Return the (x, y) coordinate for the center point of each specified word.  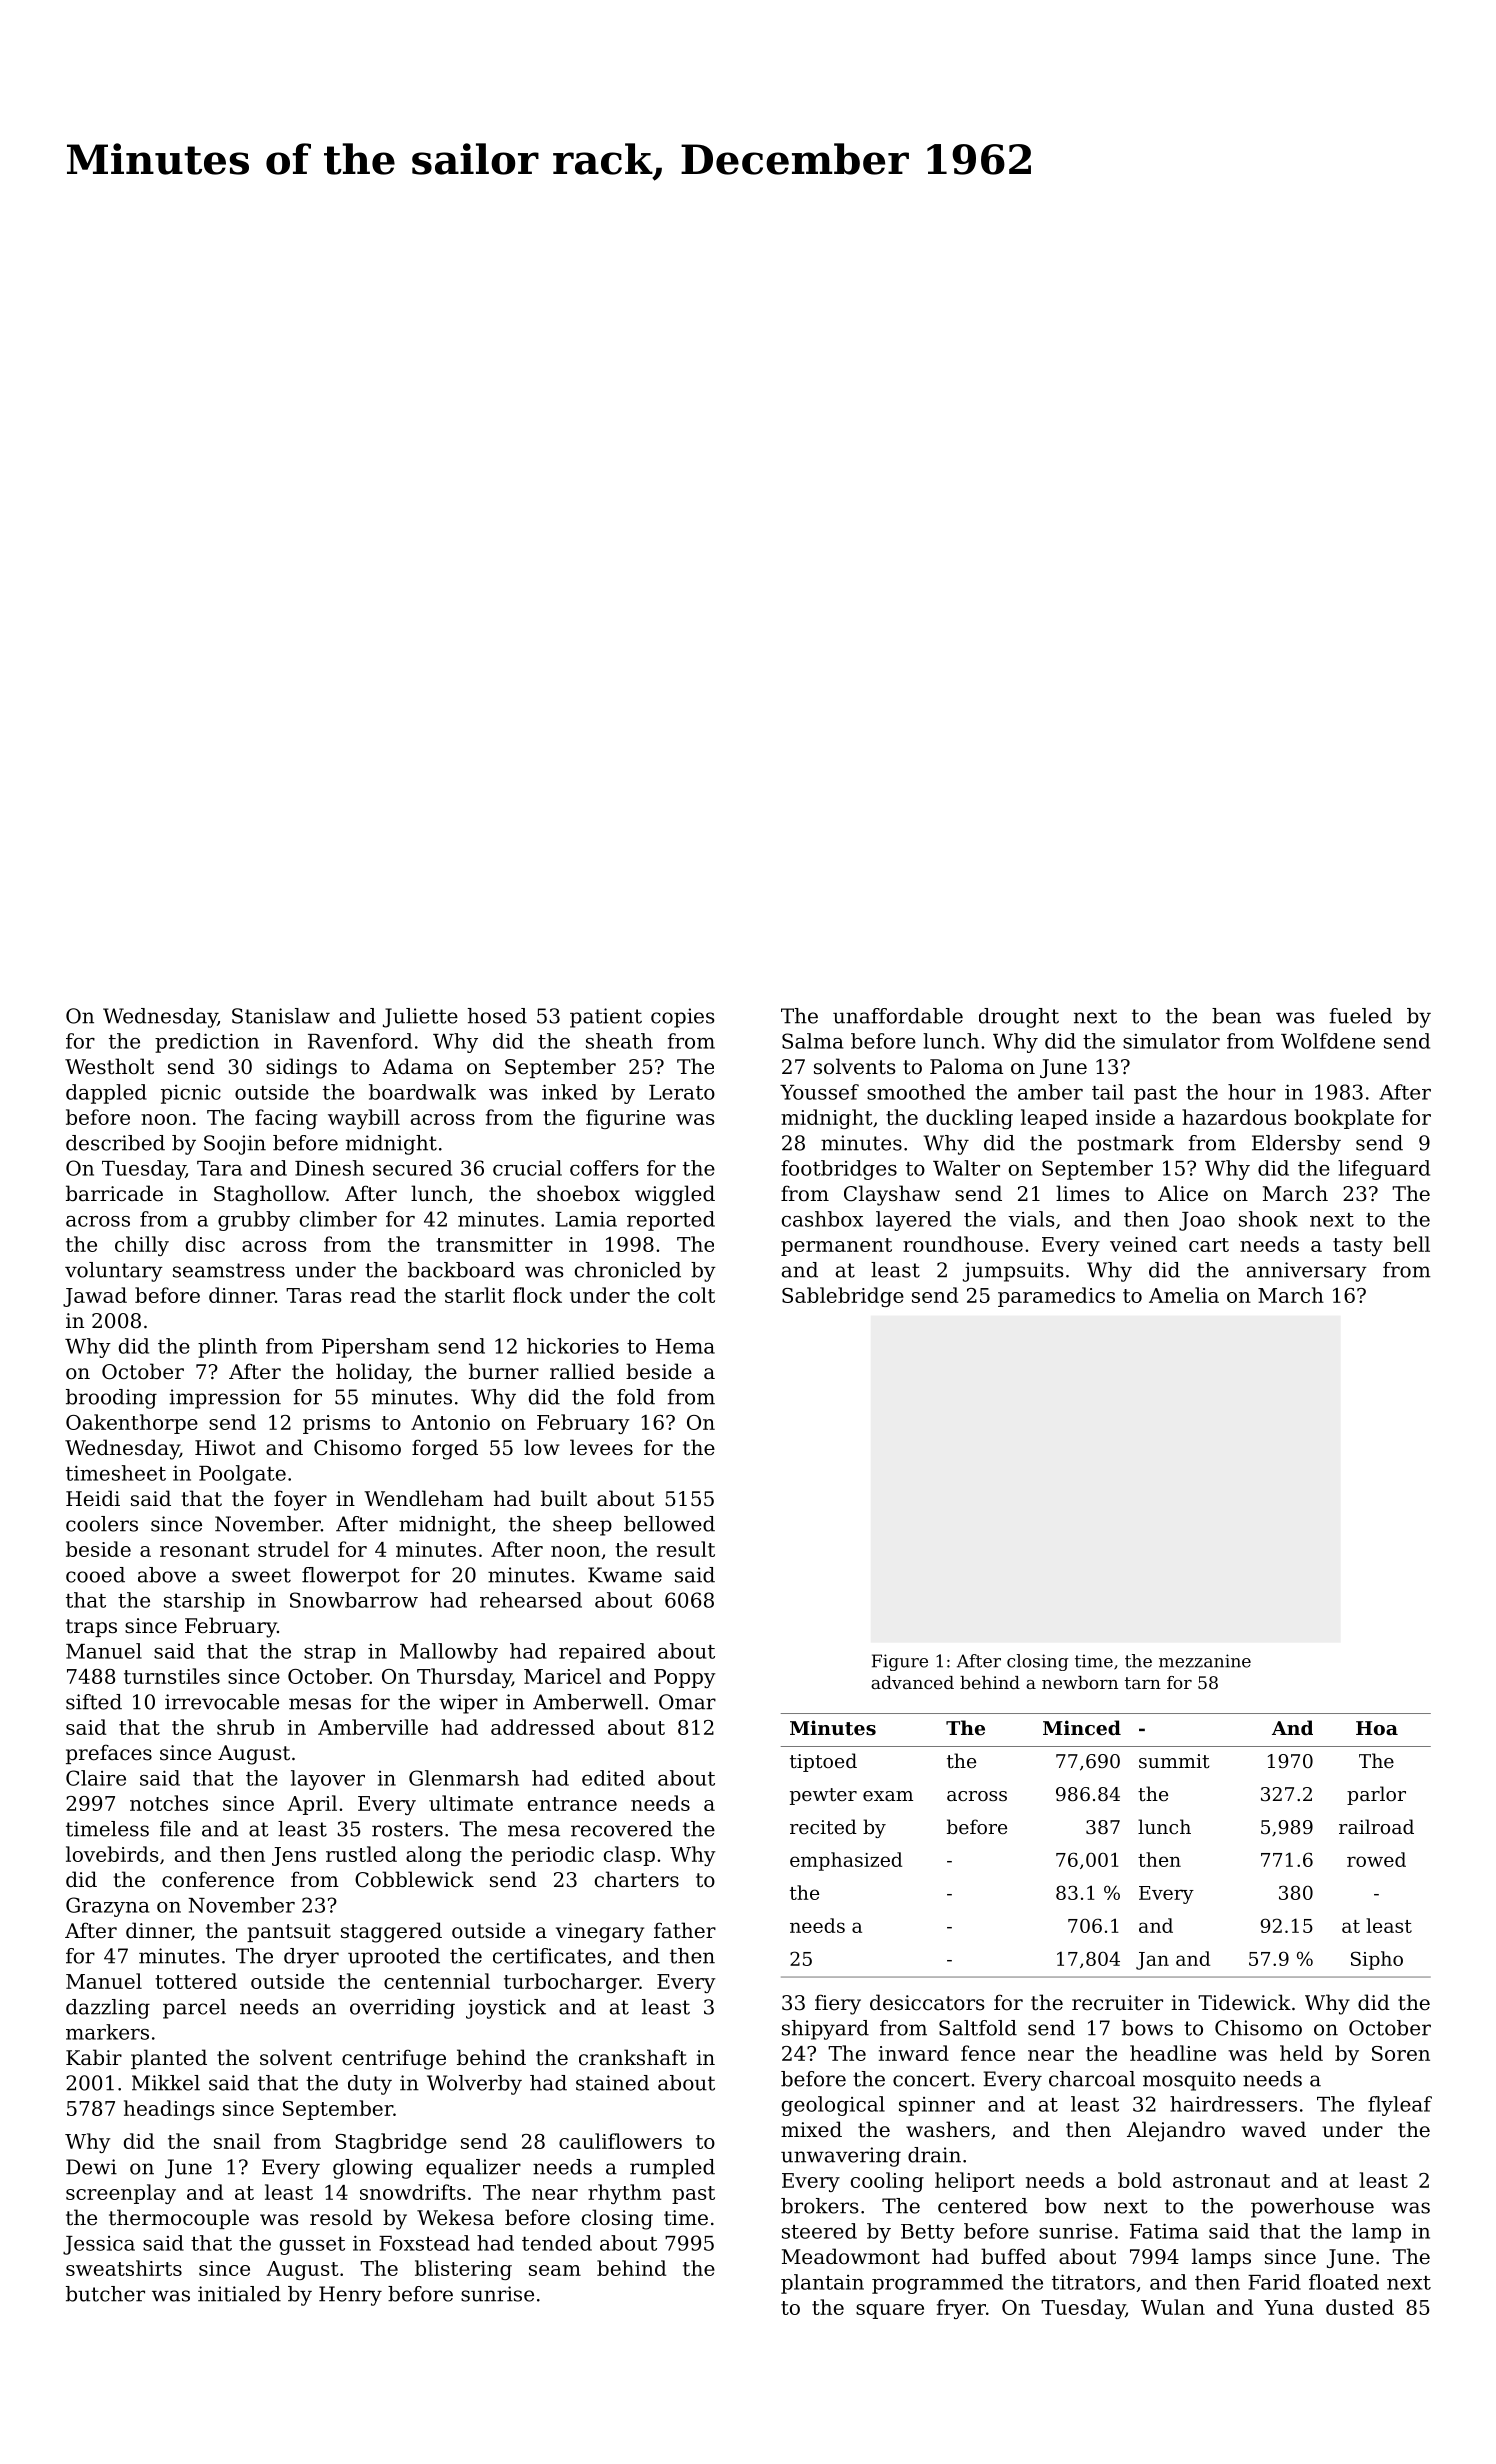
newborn (1080, 1682)
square (890, 2311)
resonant (205, 1550)
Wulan (1173, 2307)
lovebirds (112, 1854)
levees (601, 1447)
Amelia (1184, 1295)
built (564, 1498)
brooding (111, 1399)
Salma (812, 1041)
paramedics (1056, 1297)
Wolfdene (1328, 1041)
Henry (350, 2296)
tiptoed (823, 1762)
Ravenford (360, 1041)
